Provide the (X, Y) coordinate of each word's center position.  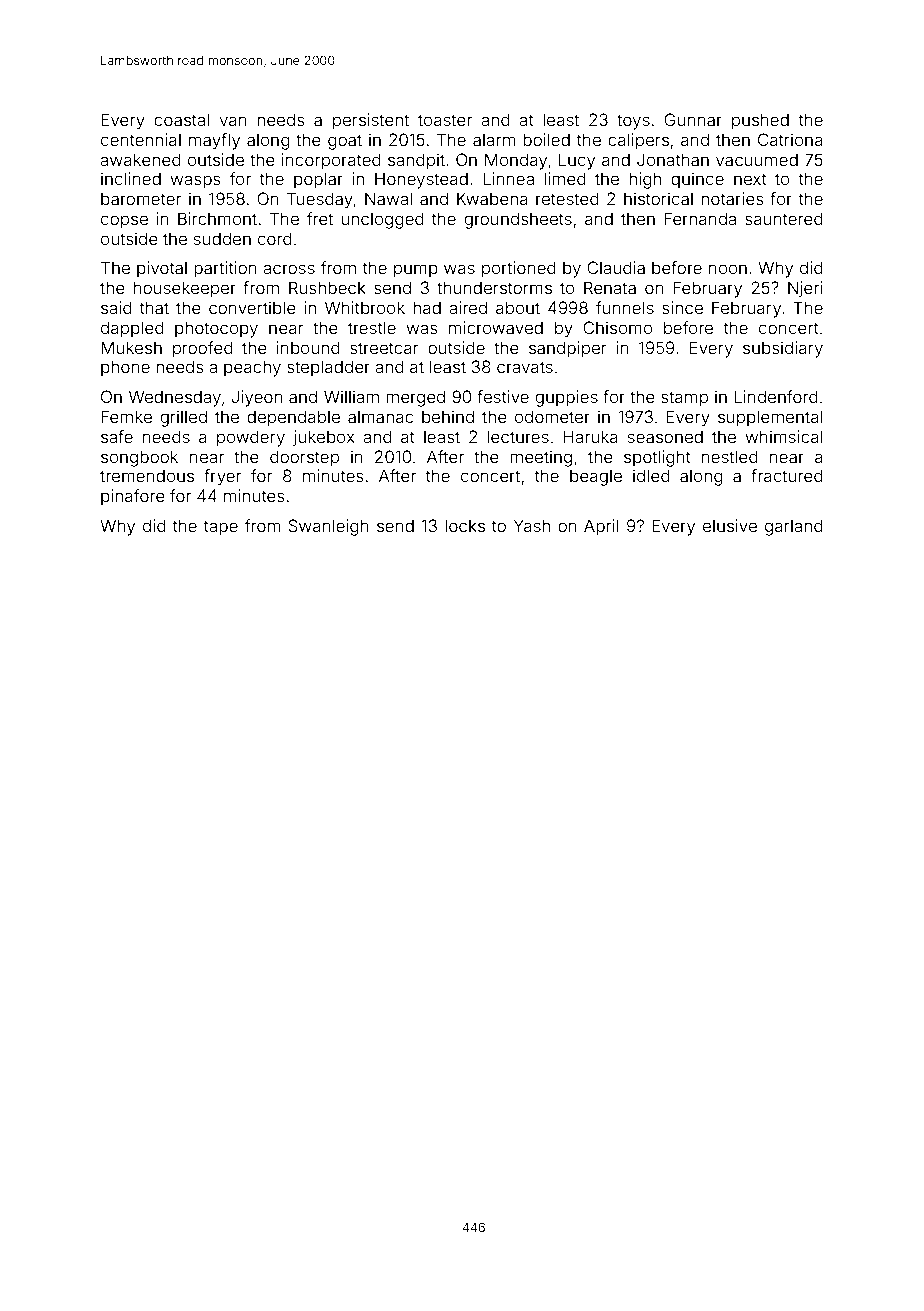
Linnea (508, 178)
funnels (625, 307)
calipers (638, 141)
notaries (732, 198)
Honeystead (421, 180)
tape (221, 528)
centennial (141, 139)
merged (415, 398)
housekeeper (185, 289)
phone (125, 368)
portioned (519, 269)
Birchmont (217, 218)
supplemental (770, 418)
